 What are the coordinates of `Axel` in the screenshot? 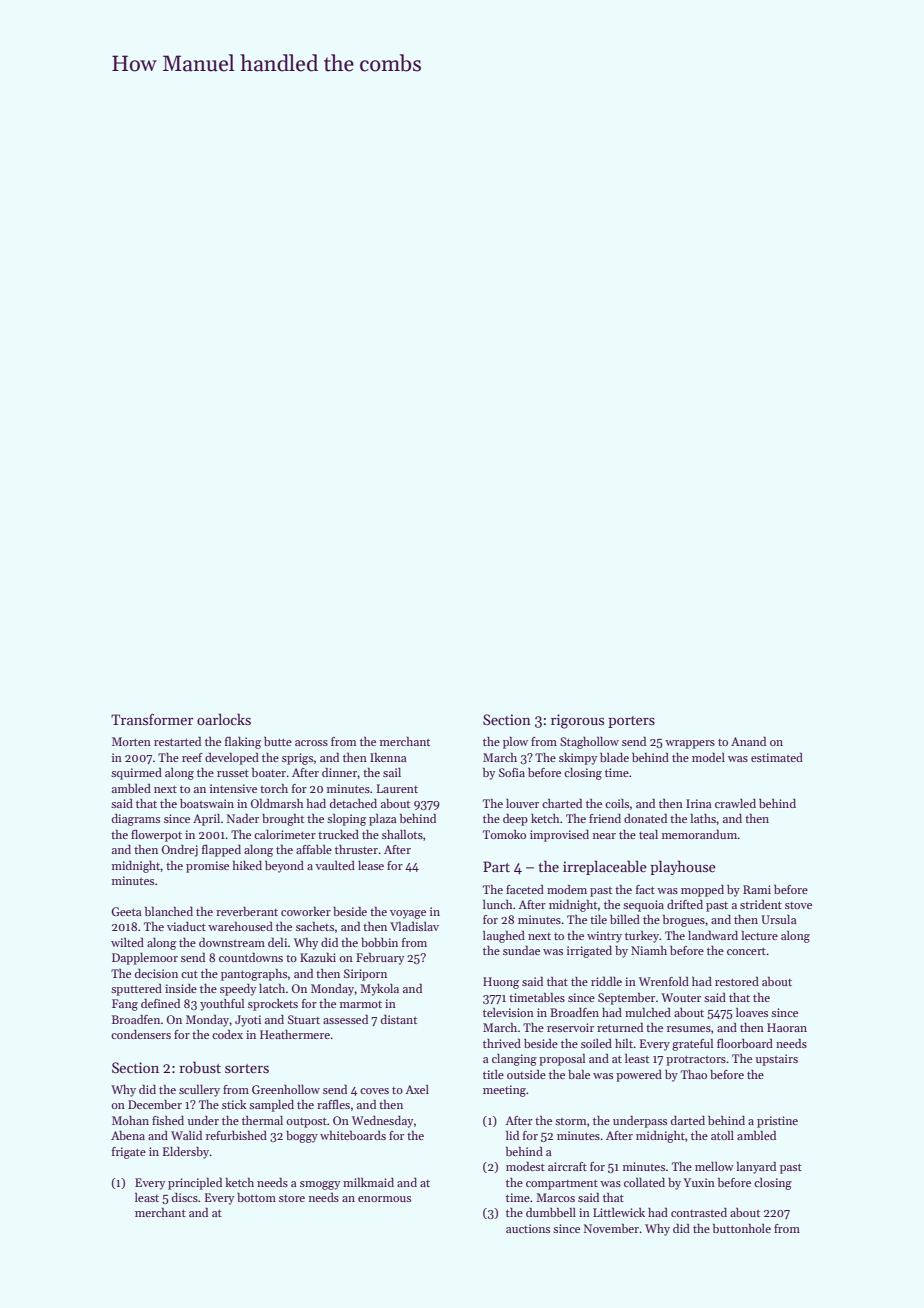 It's located at (417, 1089).
